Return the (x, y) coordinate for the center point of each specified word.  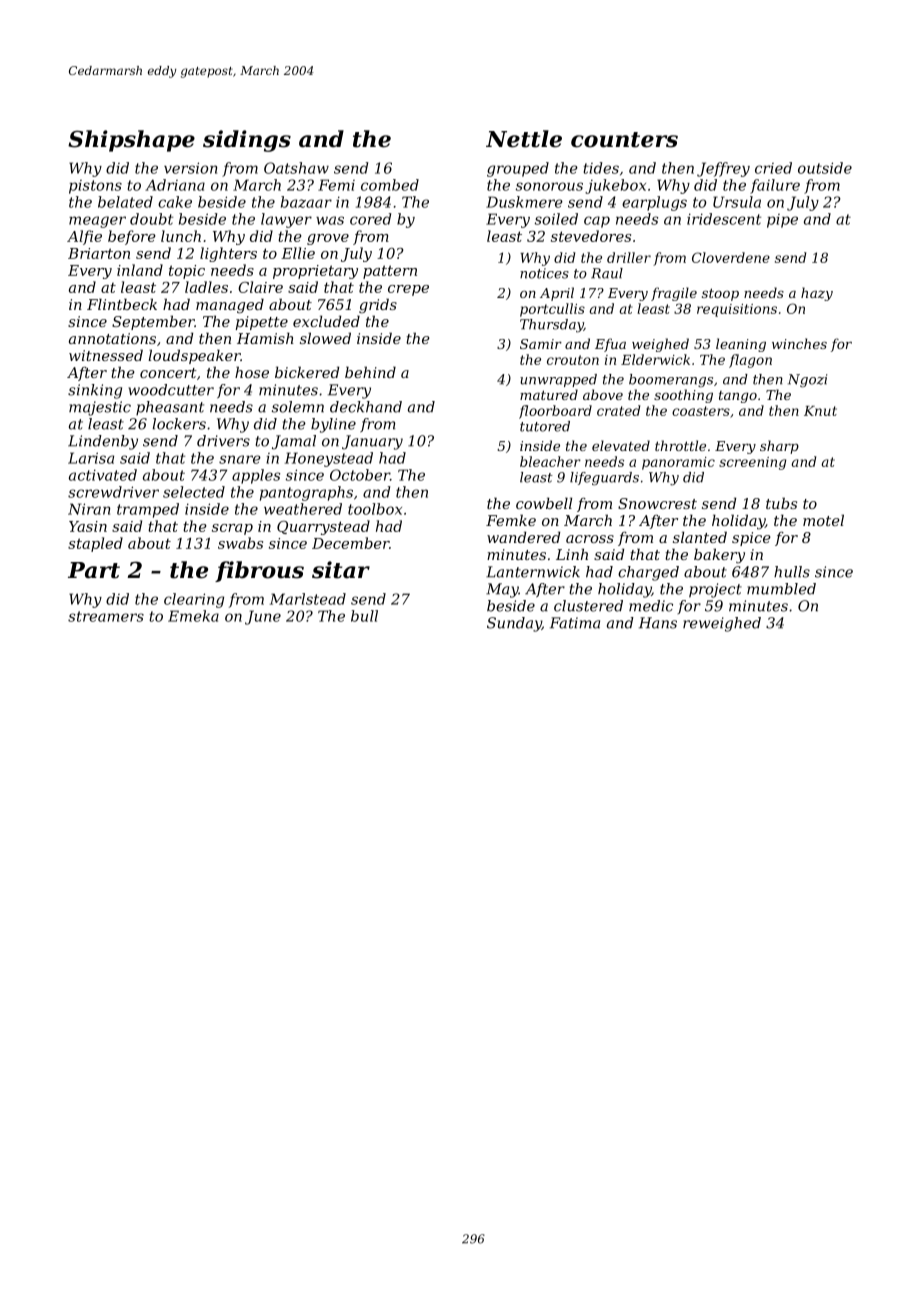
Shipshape (131, 141)
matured (549, 394)
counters (624, 140)
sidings (247, 141)
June (263, 617)
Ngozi (807, 381)
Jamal (294, 442)
